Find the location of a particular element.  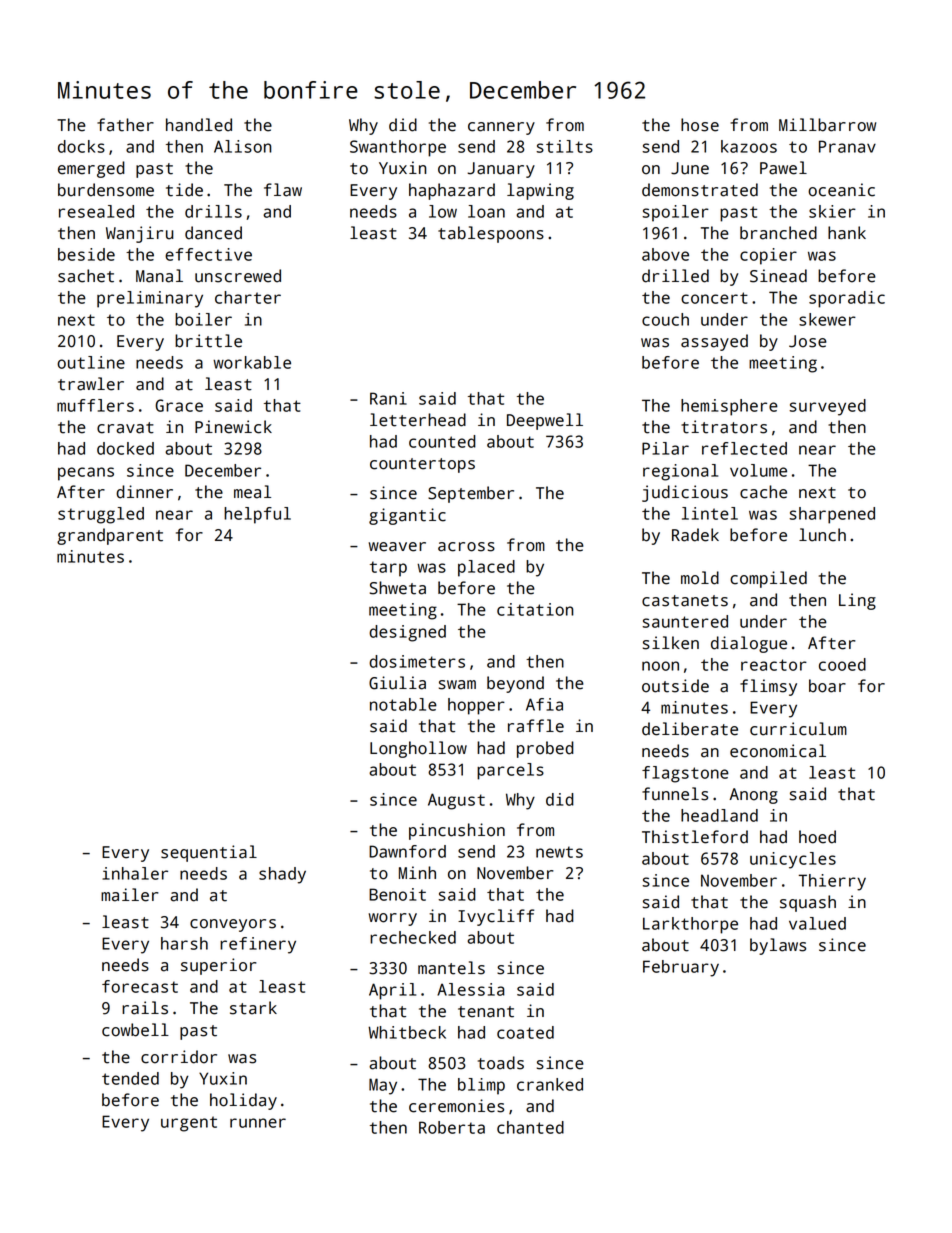

Swanthorpe is located at coordinates (398, 148).
